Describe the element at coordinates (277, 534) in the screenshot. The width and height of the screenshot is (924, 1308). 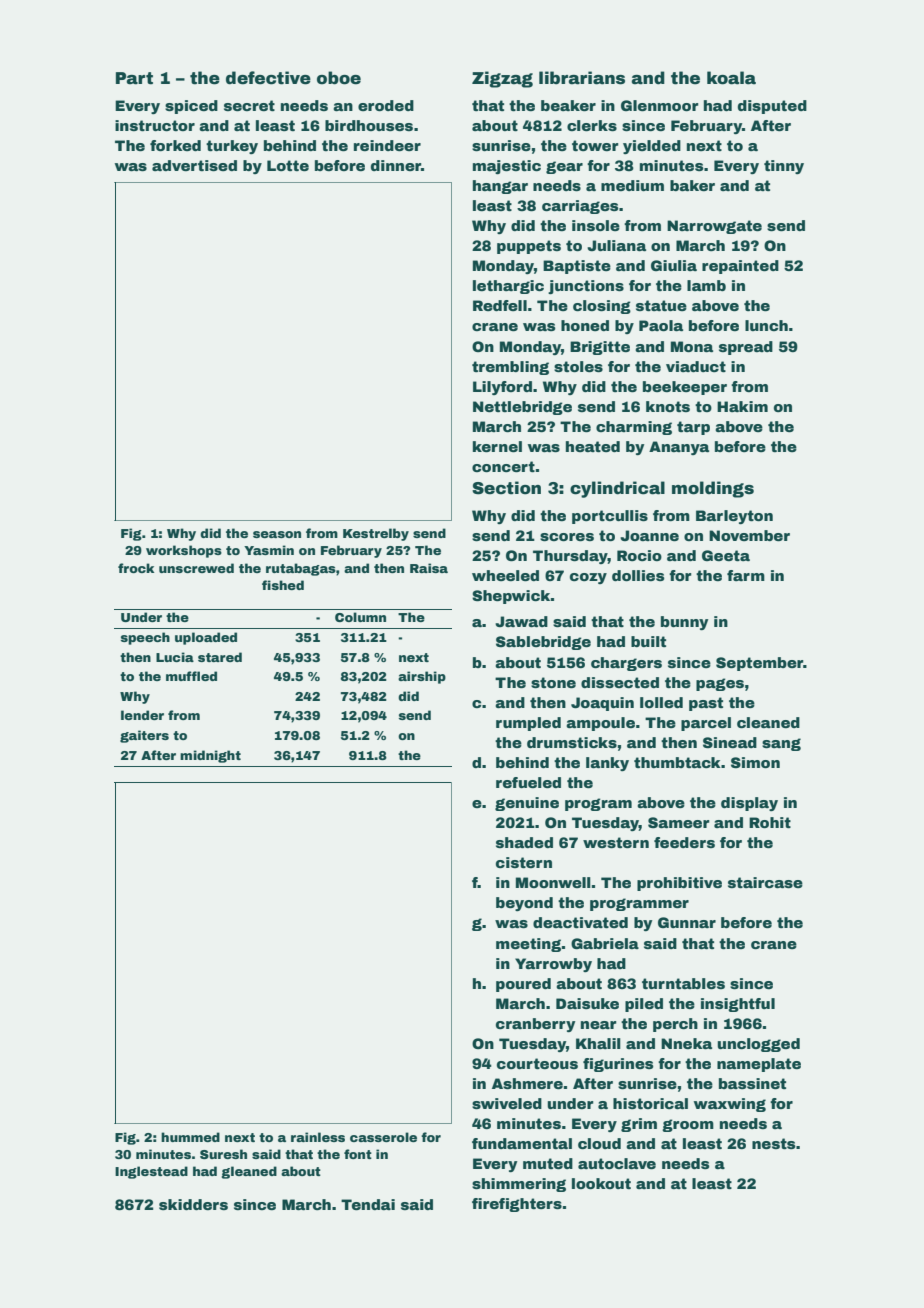
I see `season` at that location.
